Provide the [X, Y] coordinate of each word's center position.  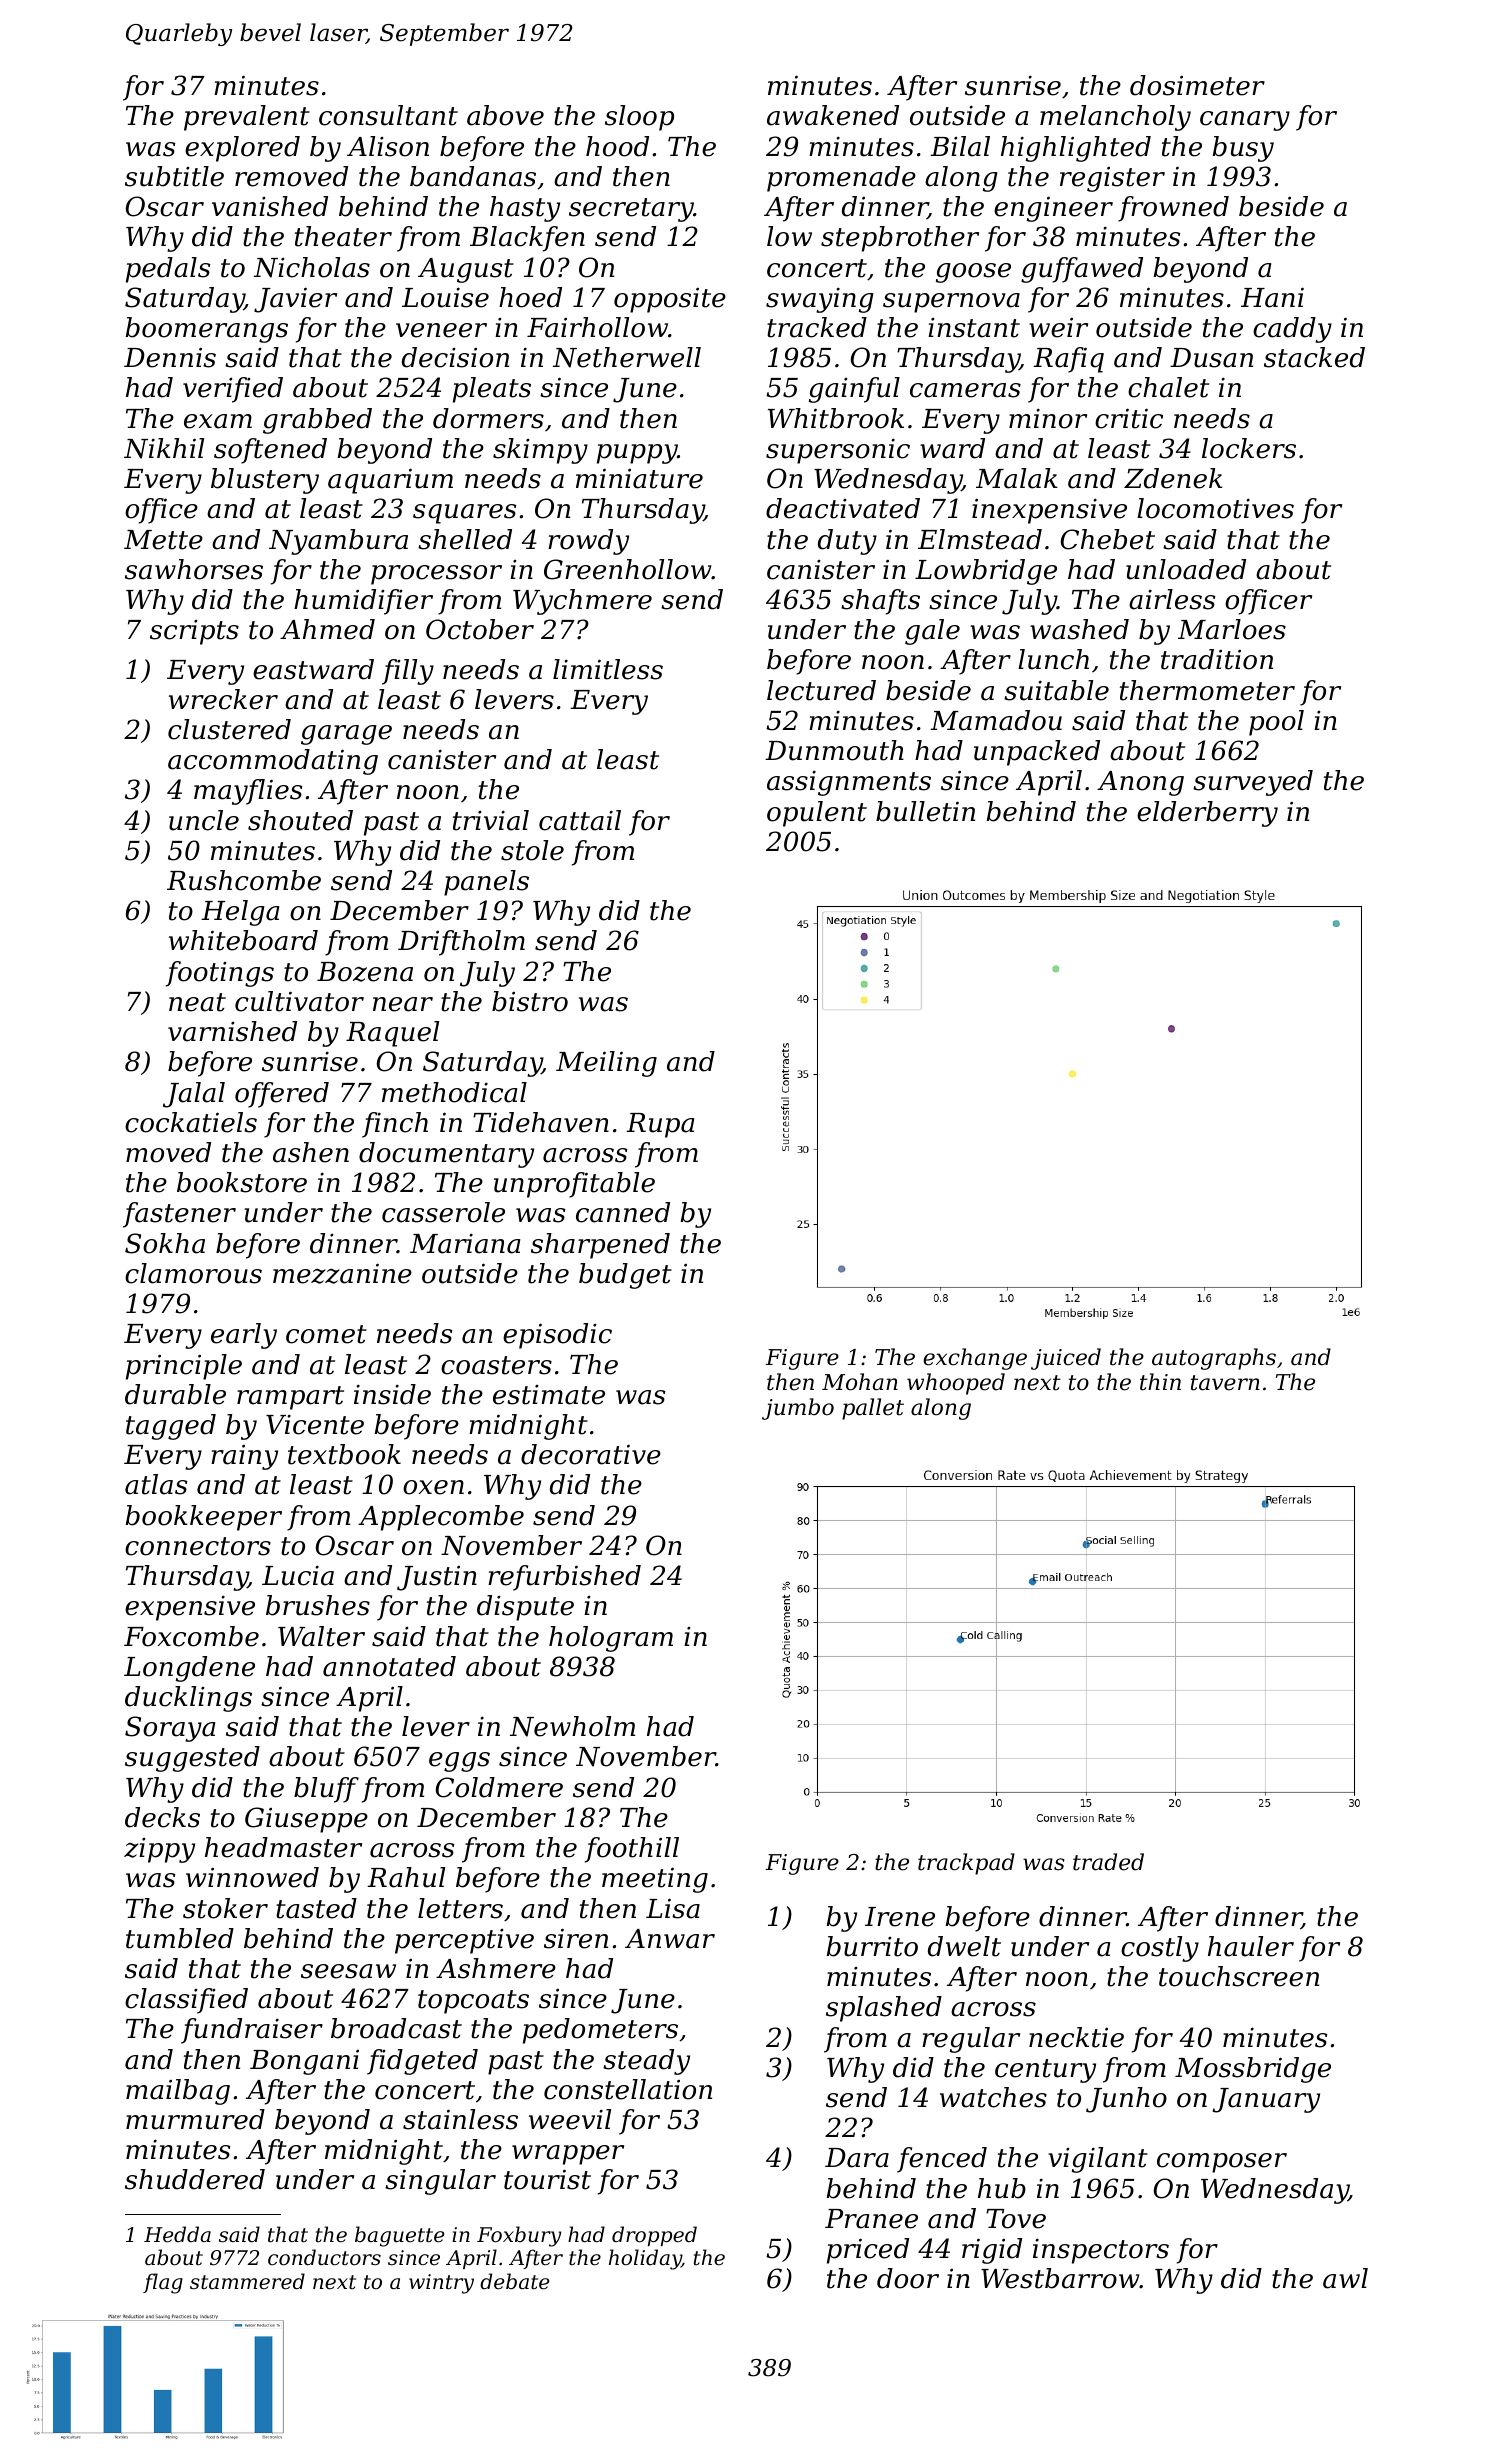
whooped [956, 1384]
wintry [441, 2284]
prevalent [247, 118]
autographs [1214, 1359]
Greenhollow [628, 569]
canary [1245, 121]
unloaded [1186, 569]
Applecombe [441, 1518]
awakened [833, 115]
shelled [465, 539]
